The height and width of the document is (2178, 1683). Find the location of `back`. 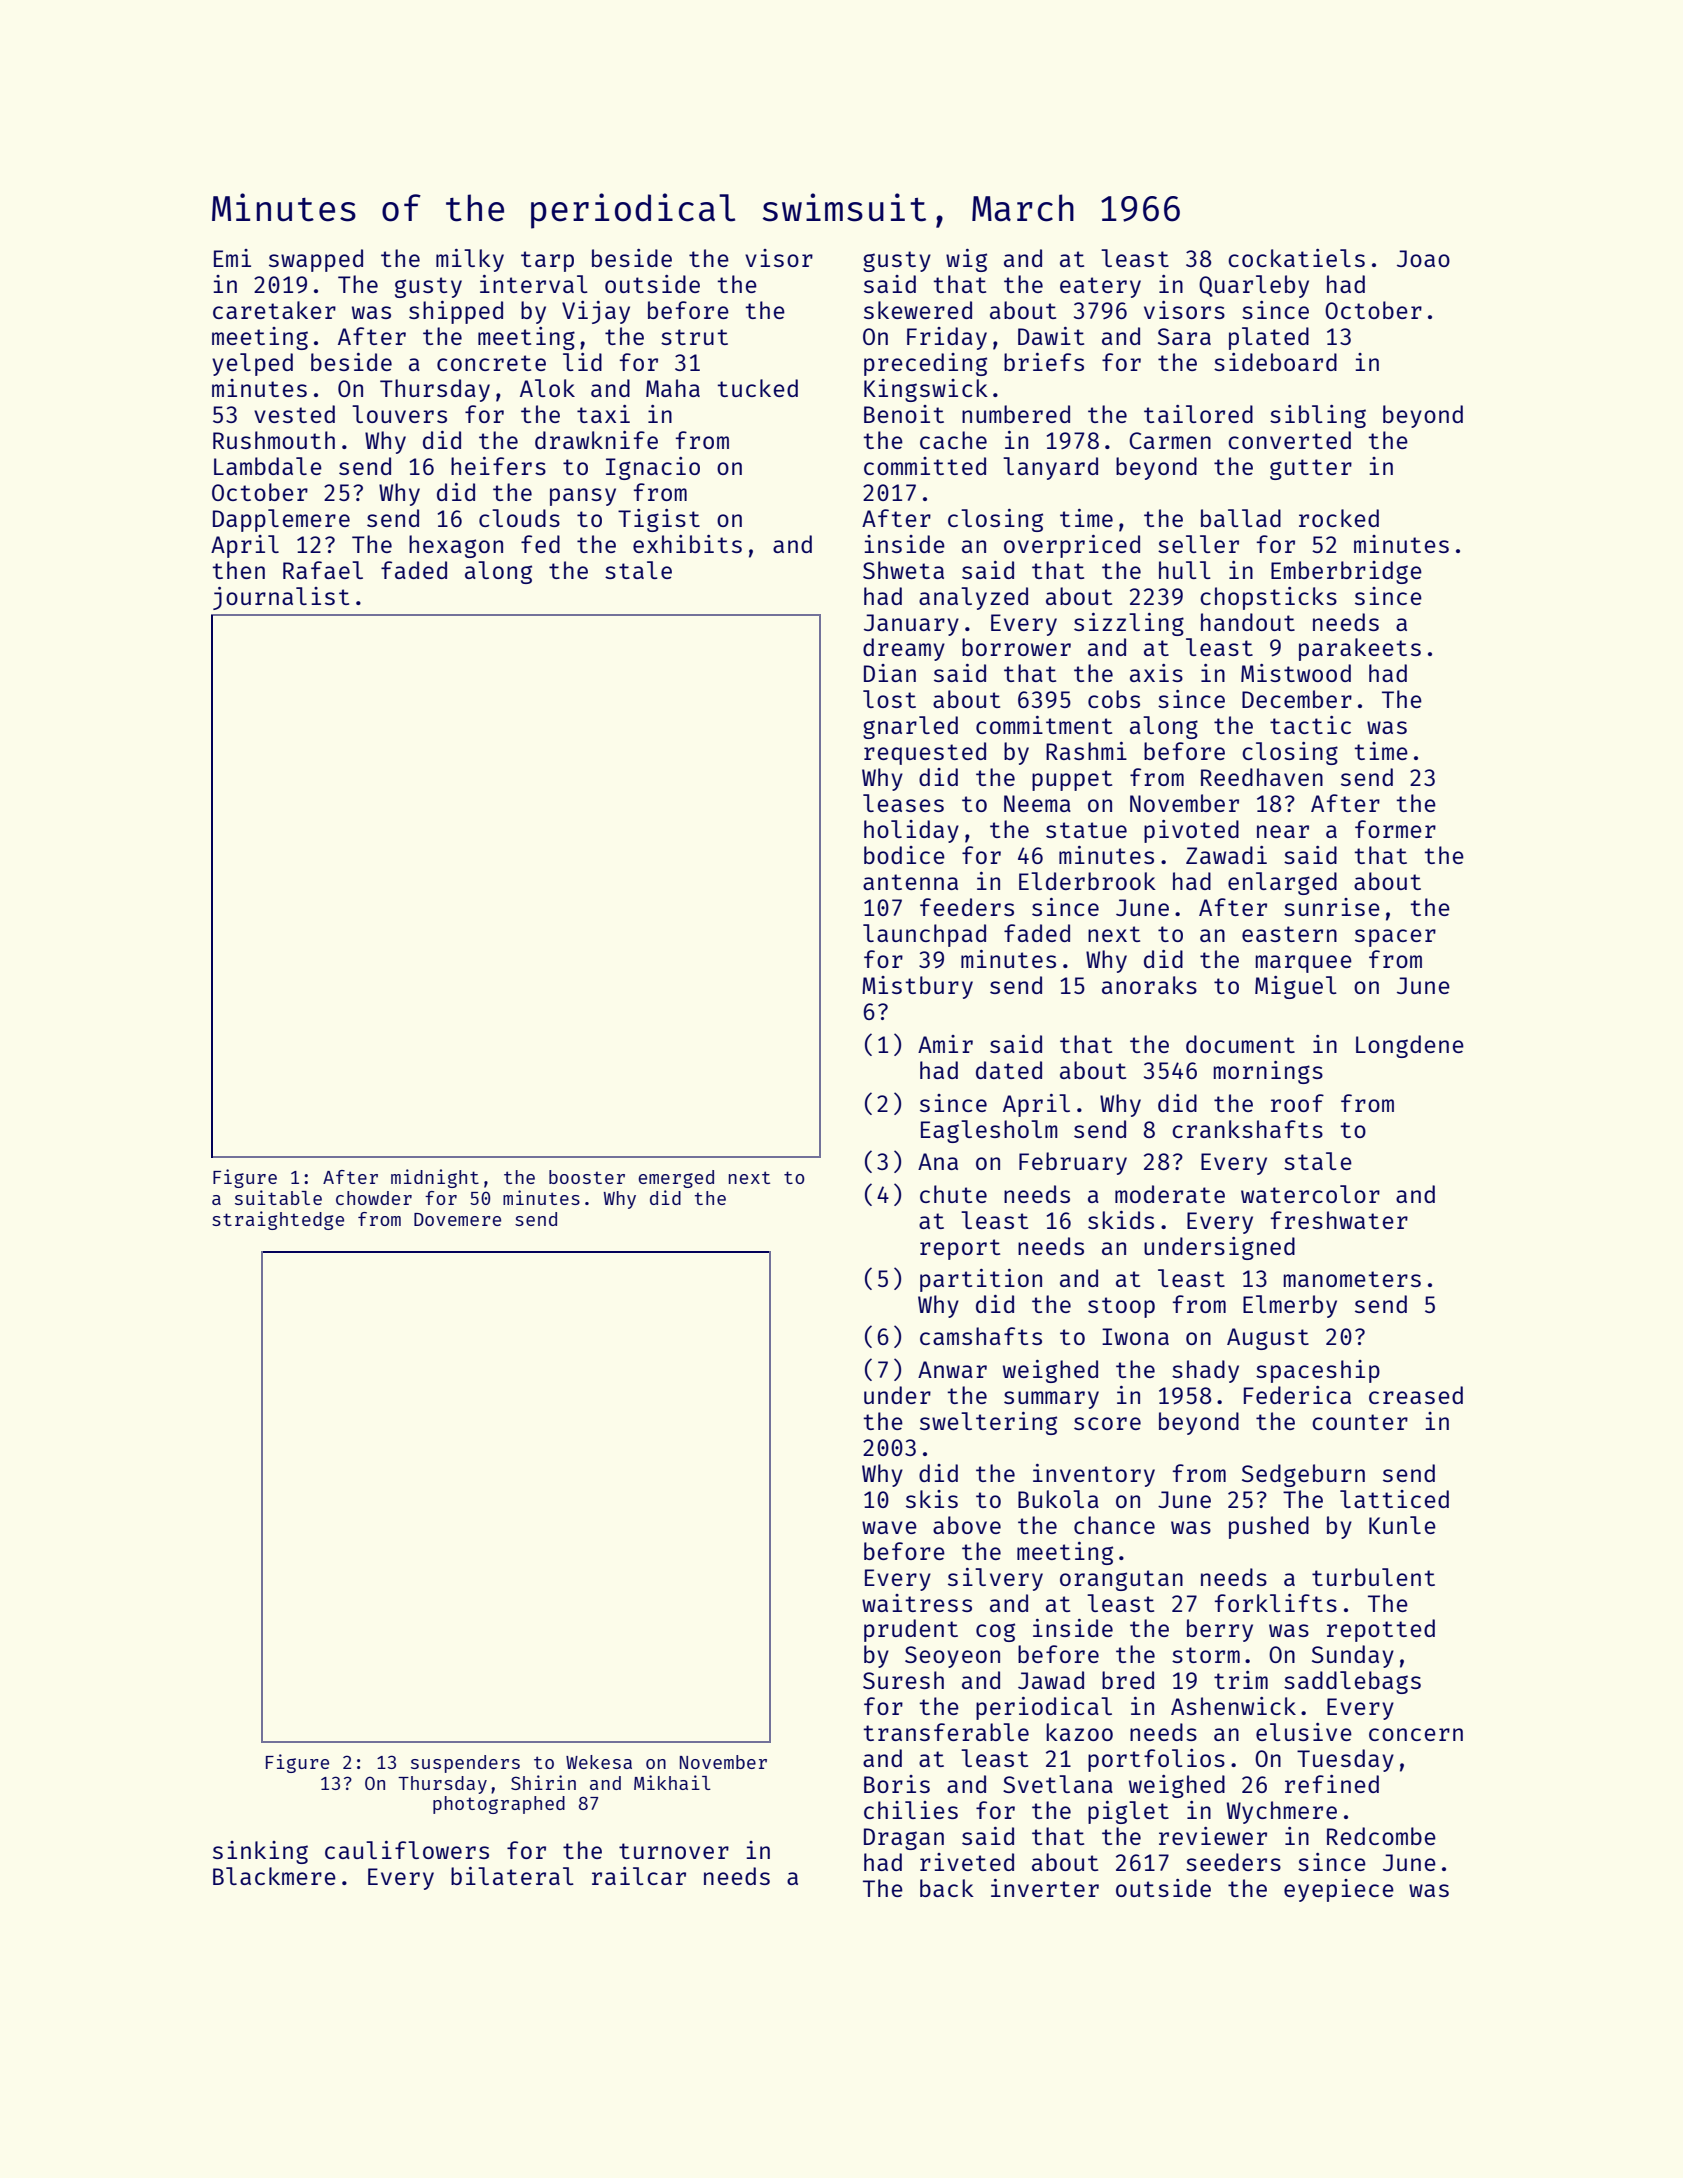

back is located at coordinates (947, 1888).
